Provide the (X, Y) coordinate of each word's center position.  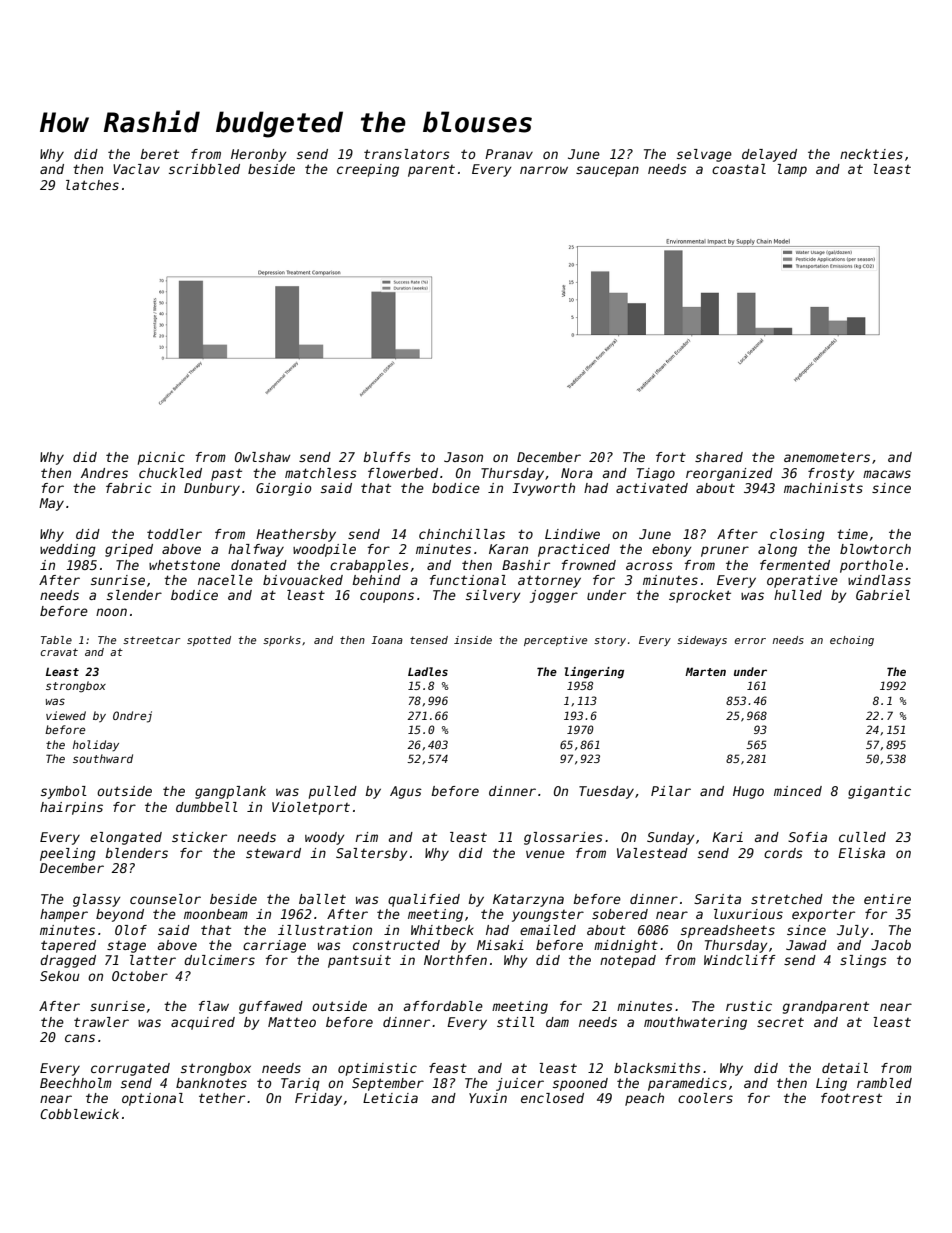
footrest (851, 1098)
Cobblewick (79, 1114)
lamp (792, 170)
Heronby (258, 155)
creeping (368, 170)
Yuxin (488, 1098)
